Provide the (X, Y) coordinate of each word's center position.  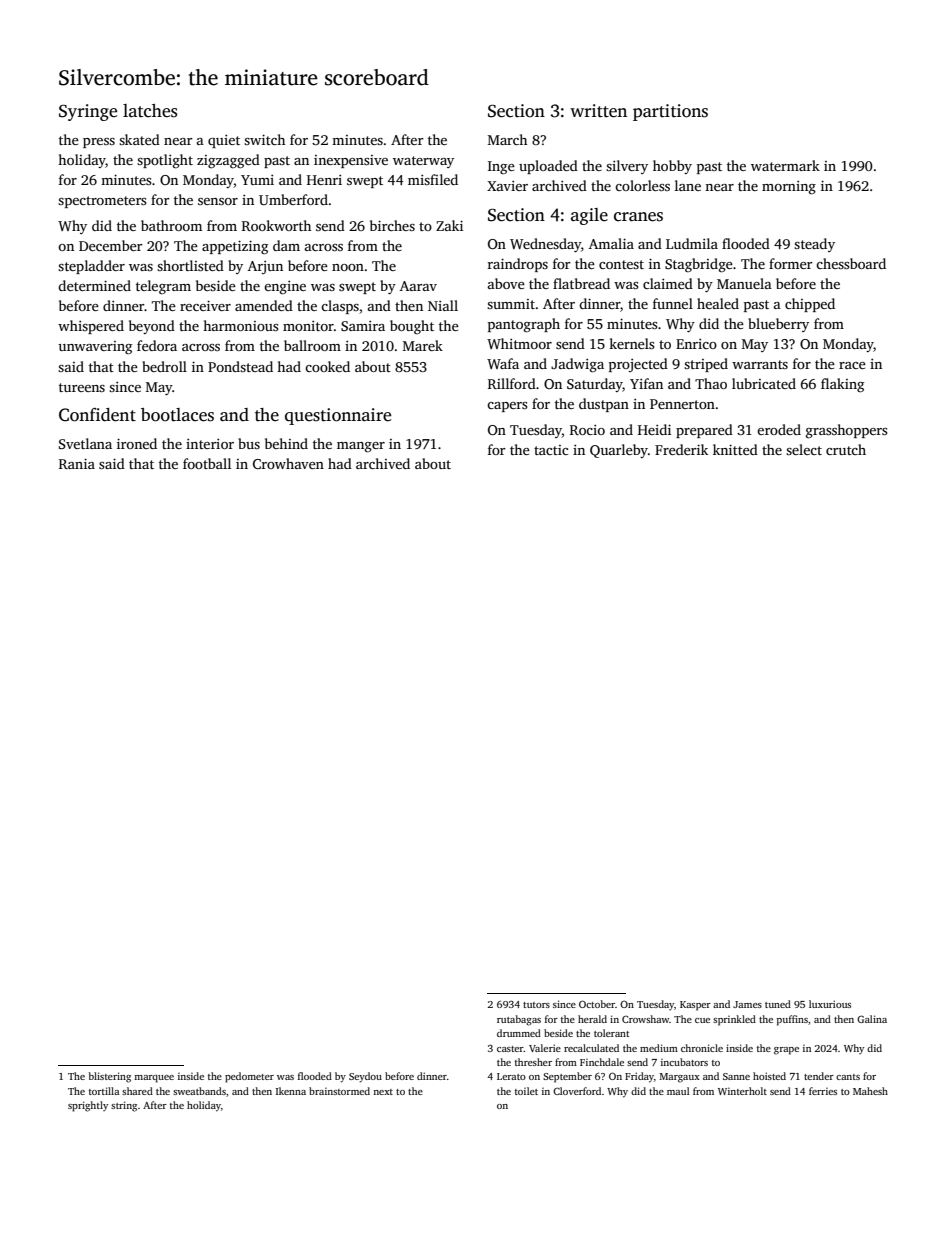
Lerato (511, 1076)
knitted (735, 449)
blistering (110, 1077)
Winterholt (742, 1091)
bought (412, 327)
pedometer (249, 1077)
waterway (423, 162)
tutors (536, 1005)
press (99, 143)
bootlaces (177, 415)
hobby (672, 167)
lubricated (764, 383)
